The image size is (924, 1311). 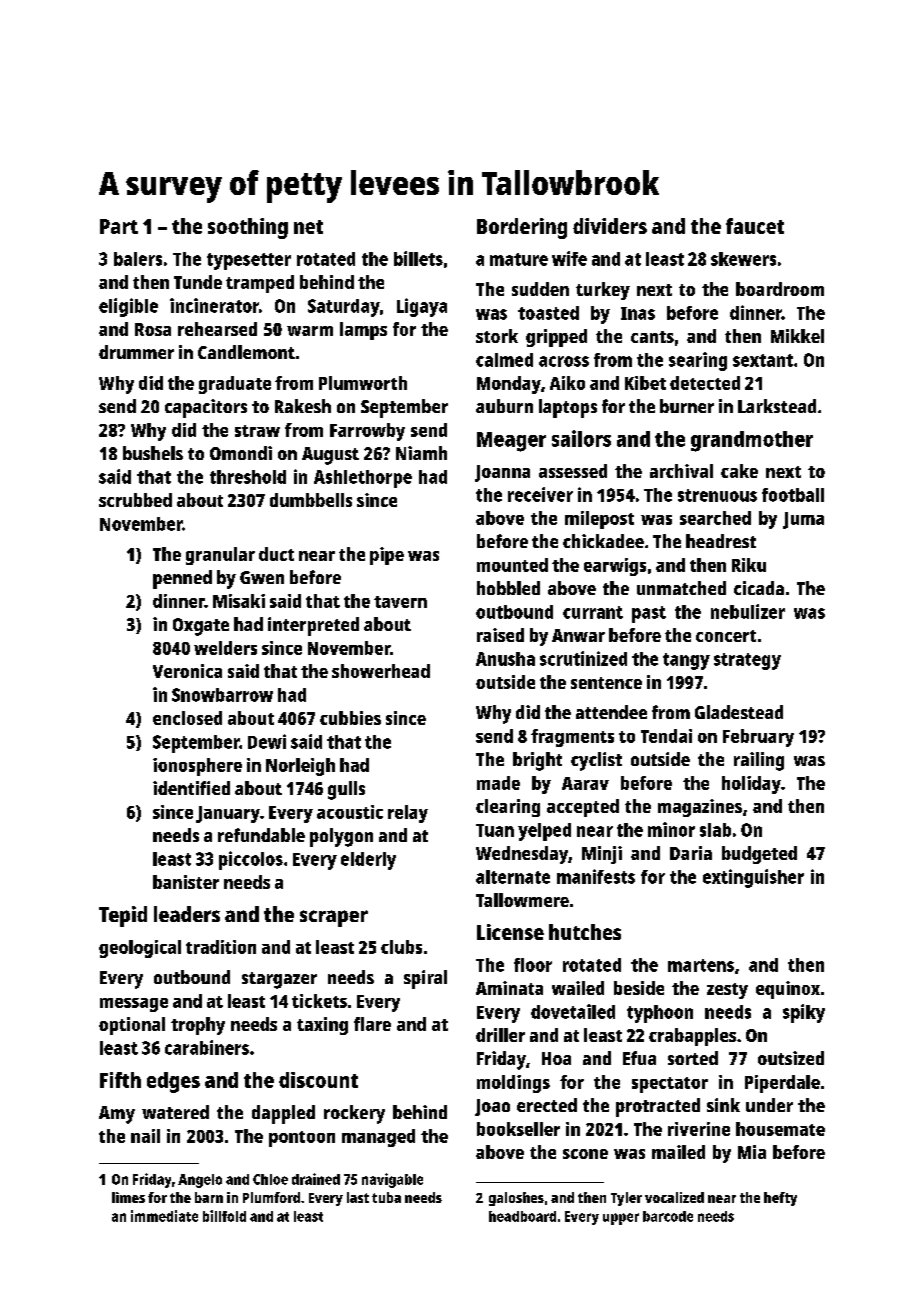 What do you see at coordinates (228, 814) in the screenshot?
I see `January` at bounding box center [228, 814].
